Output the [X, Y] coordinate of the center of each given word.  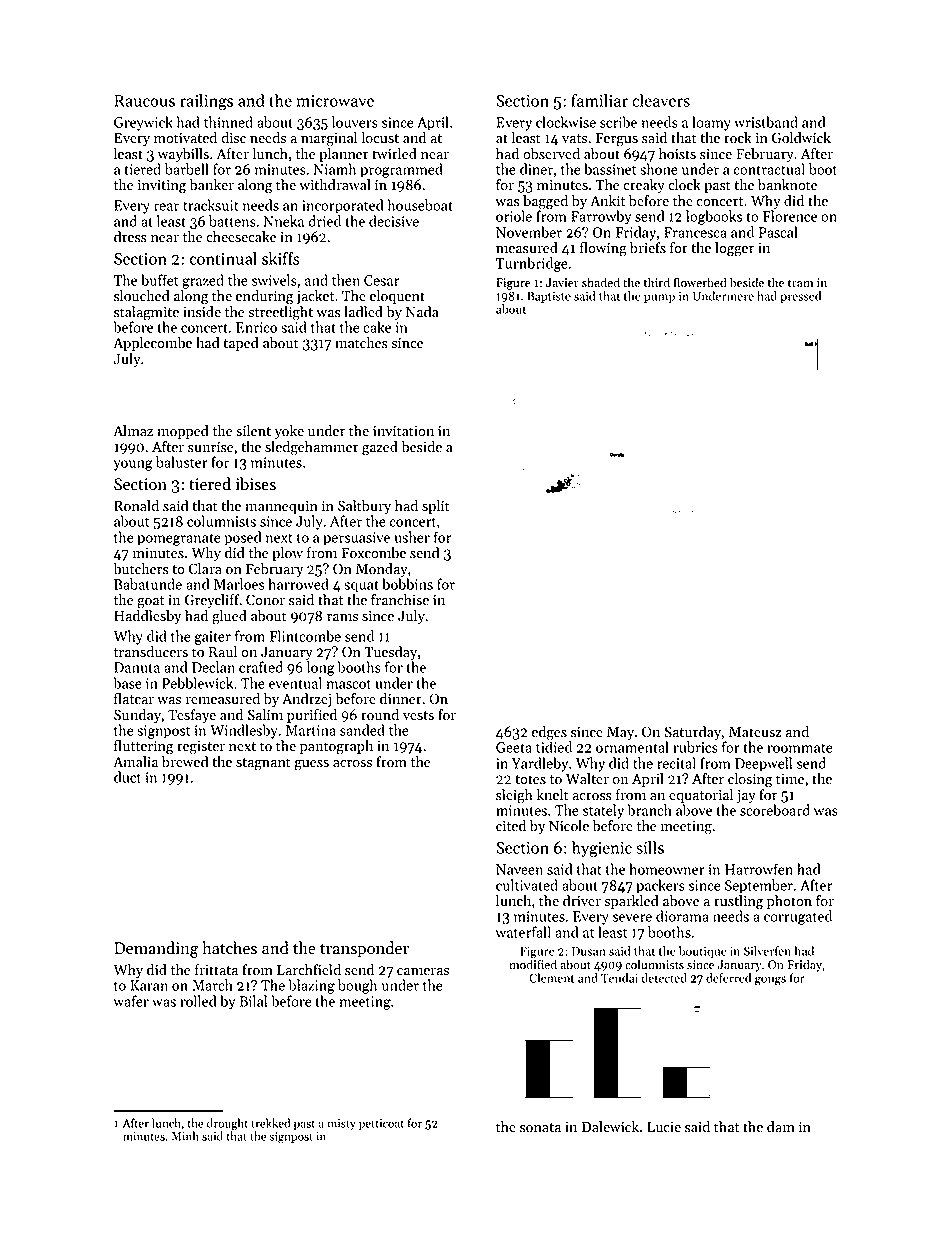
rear [166, 207]
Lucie [664, 1127]
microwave [335, 101]
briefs [648, 248]
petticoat [381, 1124]
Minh [185, 1136]
